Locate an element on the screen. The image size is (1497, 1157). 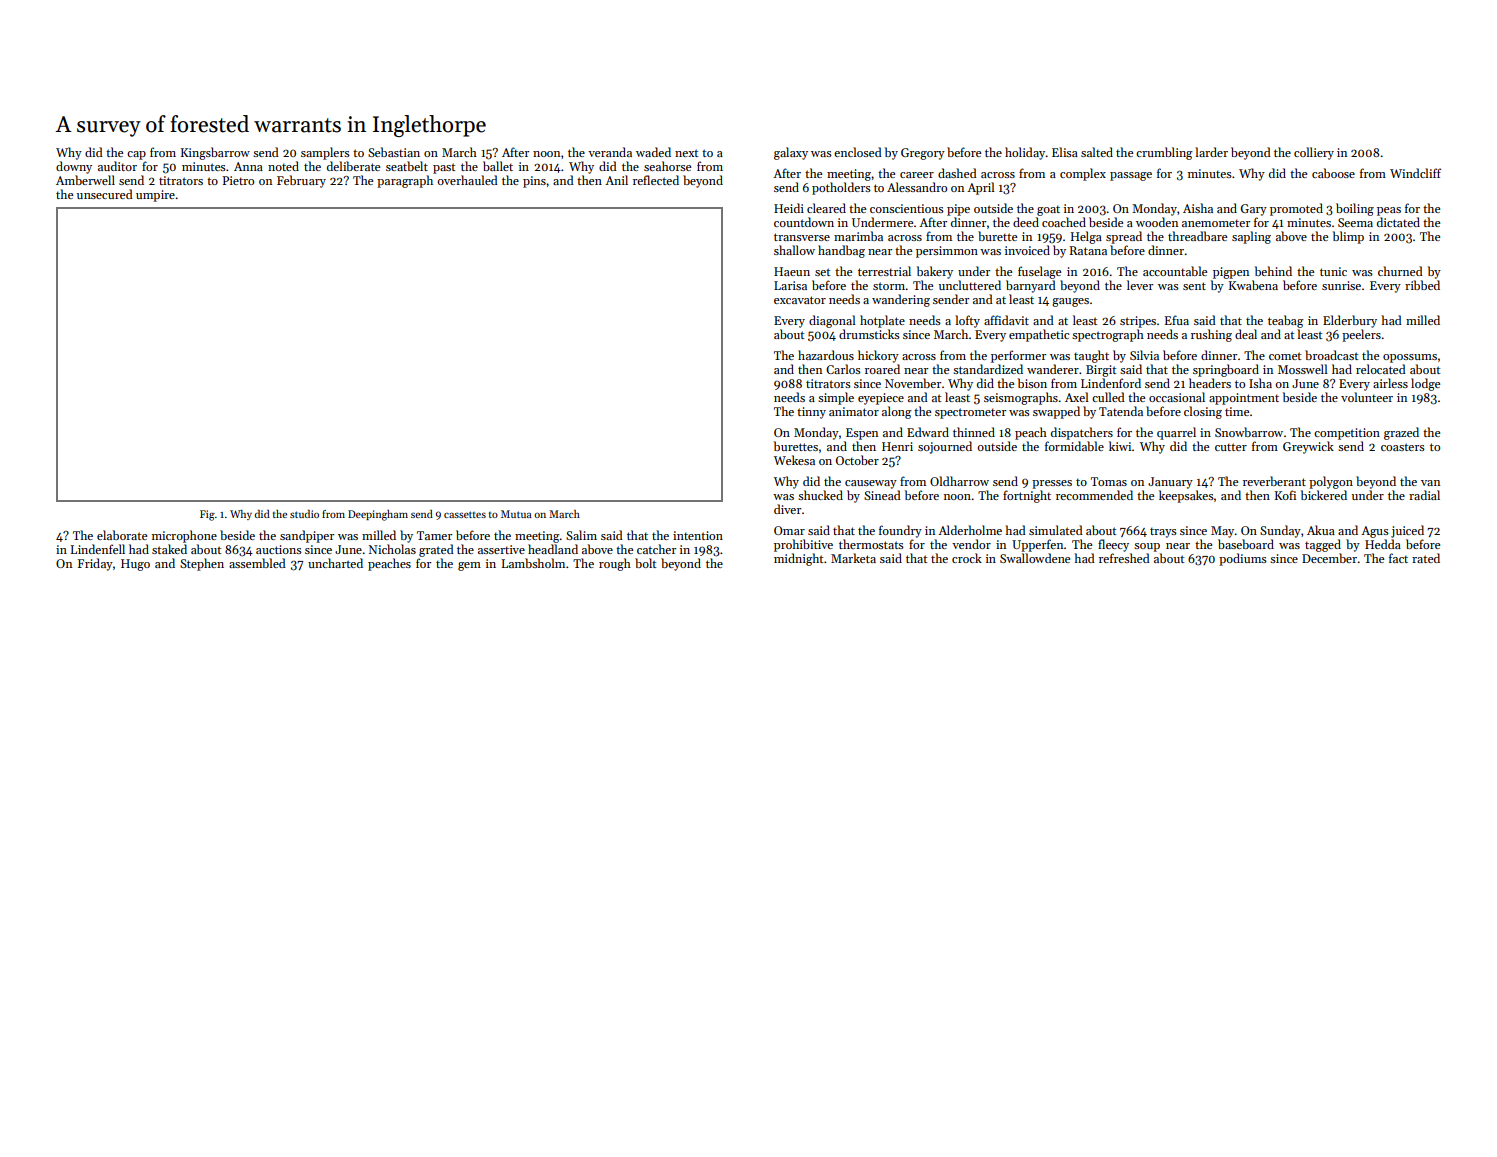
Larisa is located at coordinates (790, 285).
